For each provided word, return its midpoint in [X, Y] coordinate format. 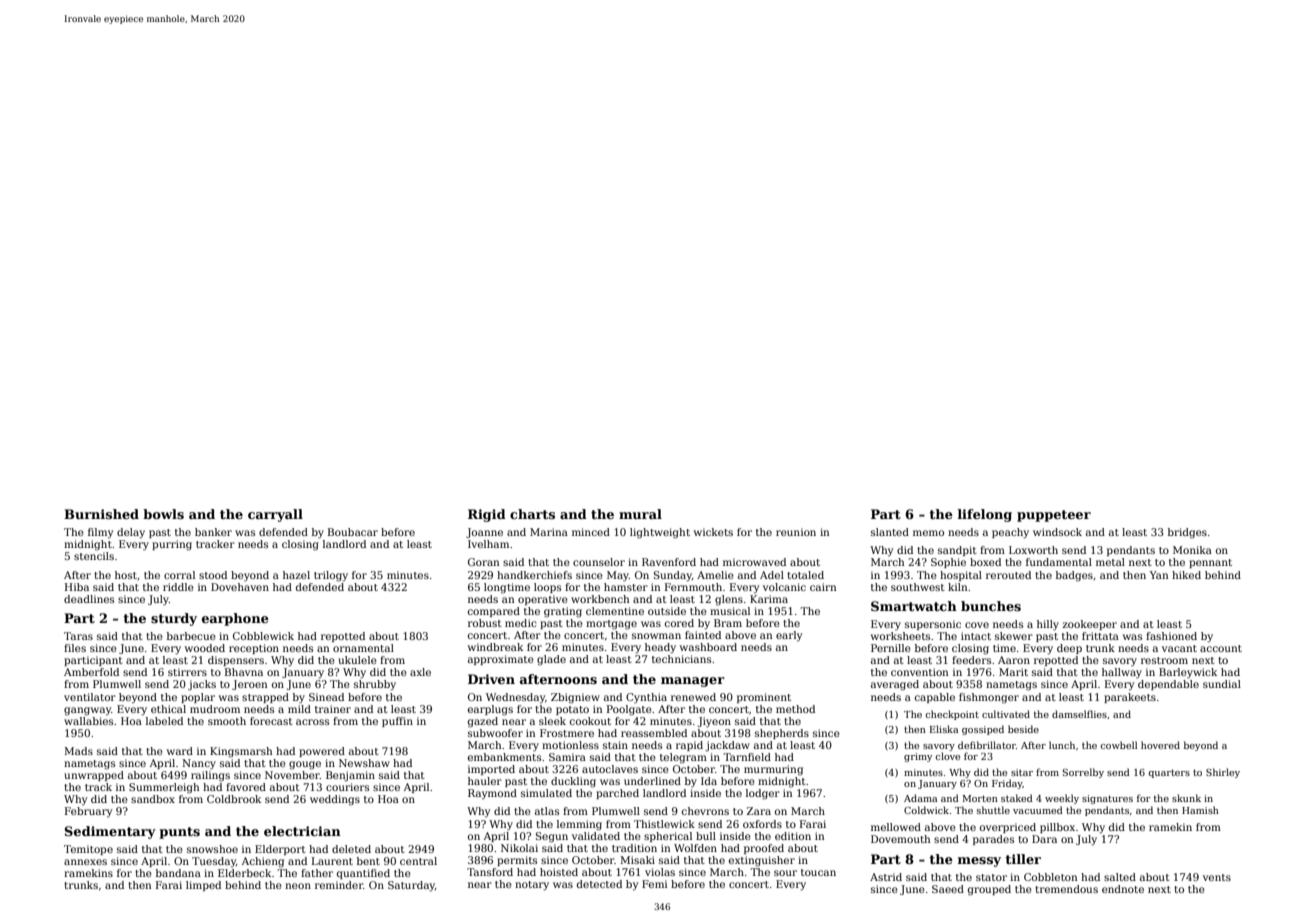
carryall [275, 515]
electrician [302, 831]
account [1221, 648]
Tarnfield [747, 757]
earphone [235, 619]
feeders [971, 660]
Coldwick [926, 810]
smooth [227, 721]
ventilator [90, 697]
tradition [634, 848]
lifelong [984, 515]
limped [203, 886]
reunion [796, 532]
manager [693, 682]
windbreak [495, 647]
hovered [1160, 745]
